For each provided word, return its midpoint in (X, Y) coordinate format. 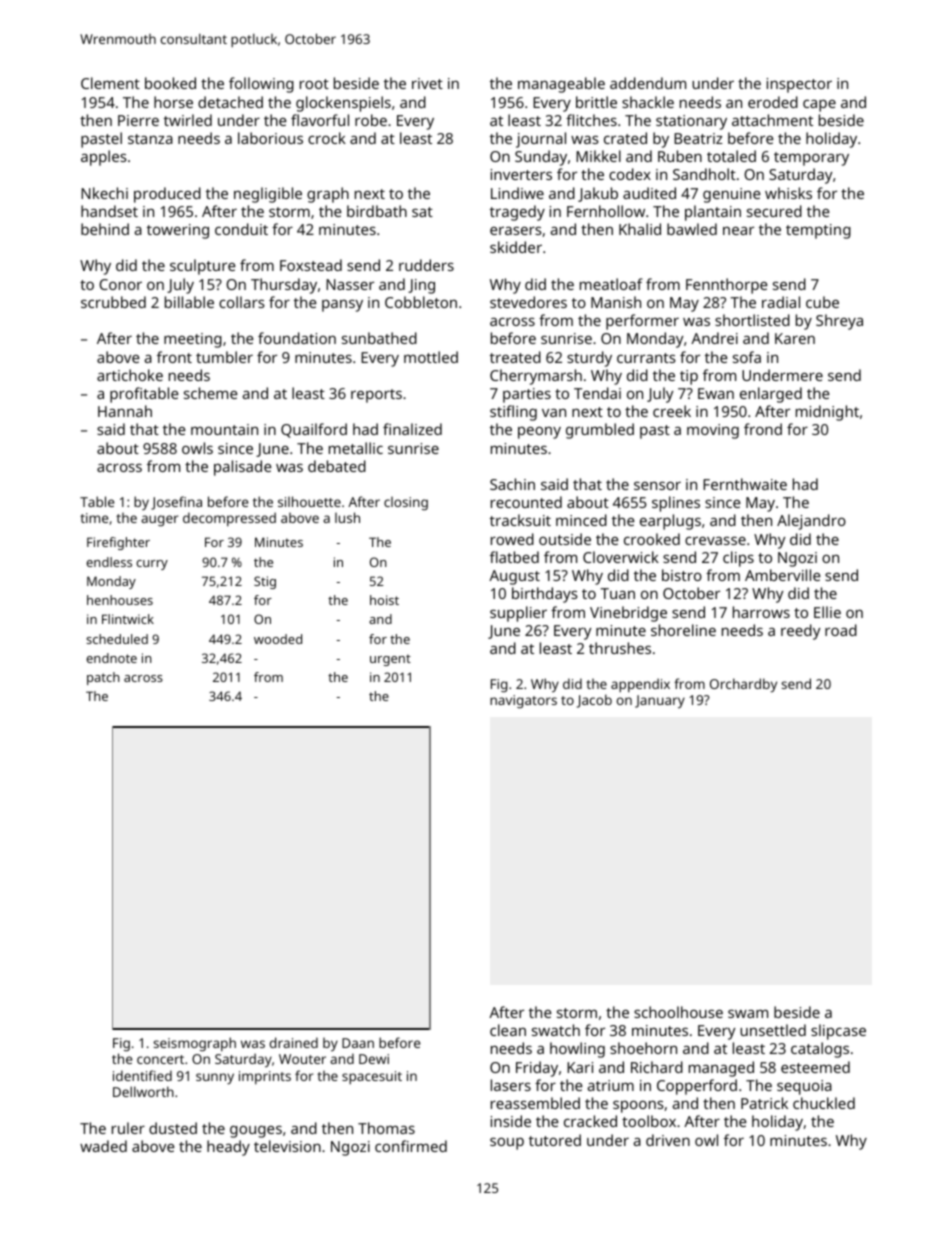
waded (103, 1146)
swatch (556, 1030)
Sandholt (704, 174)
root (314, 84)
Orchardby (743, 685)
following (261, 85)
